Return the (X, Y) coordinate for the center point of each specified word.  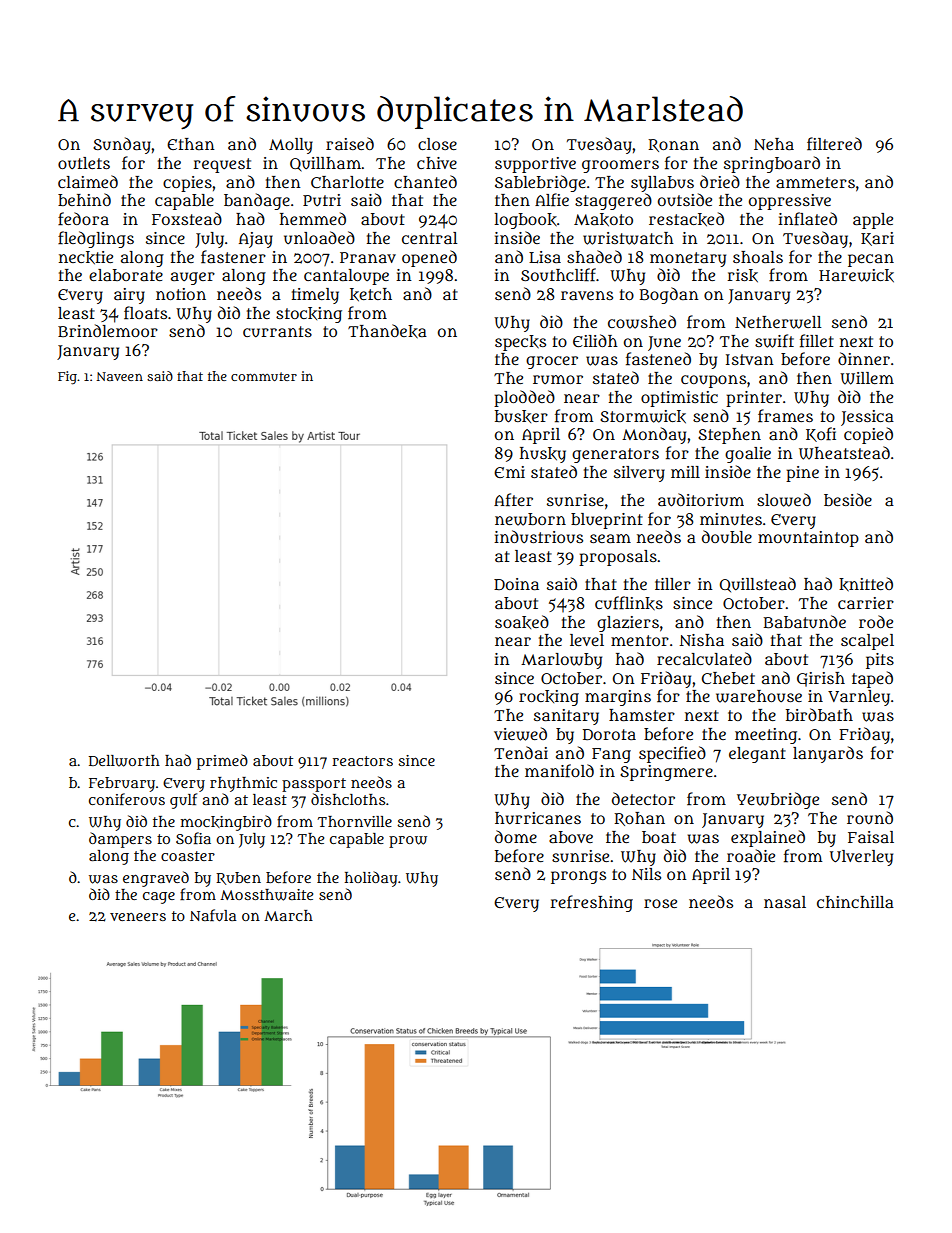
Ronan (673, 145)
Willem (867, 378)
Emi (509, 472)
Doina (516, 584)
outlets (84, 163)
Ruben (238, 878)
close (437, 144)
